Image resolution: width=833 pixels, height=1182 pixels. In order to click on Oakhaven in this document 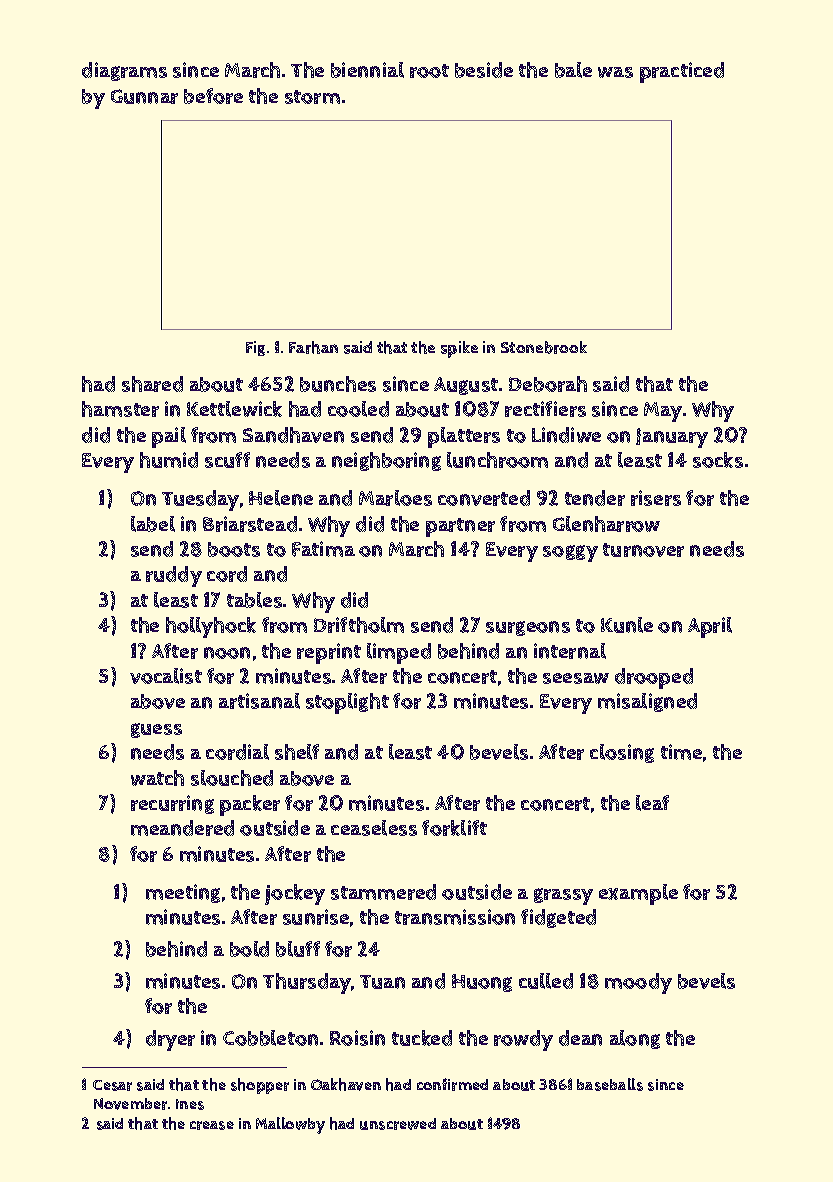, I will do `click(346, 1084)`.
